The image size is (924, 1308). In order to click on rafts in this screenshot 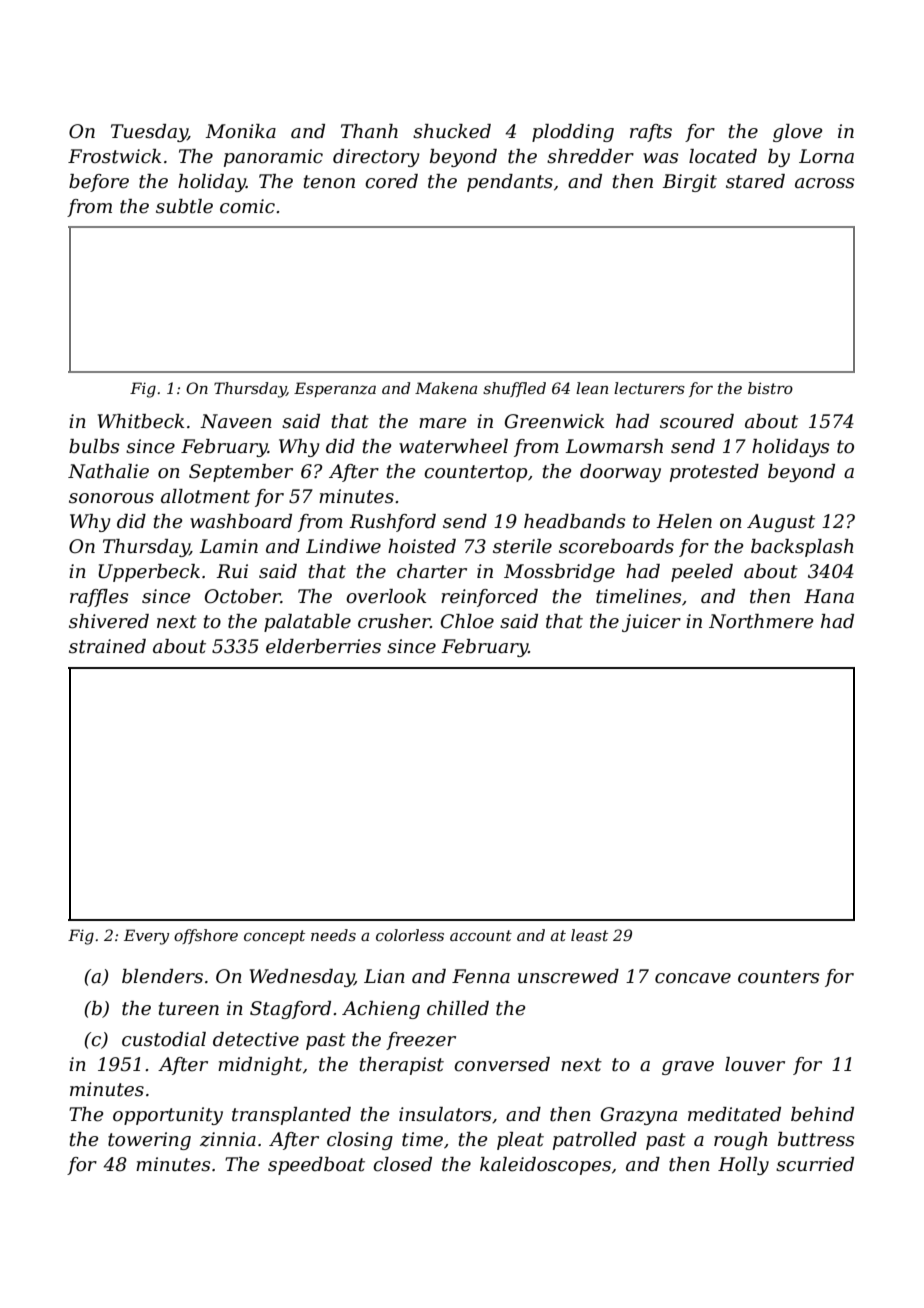, I will do `click(651, 133)`.
